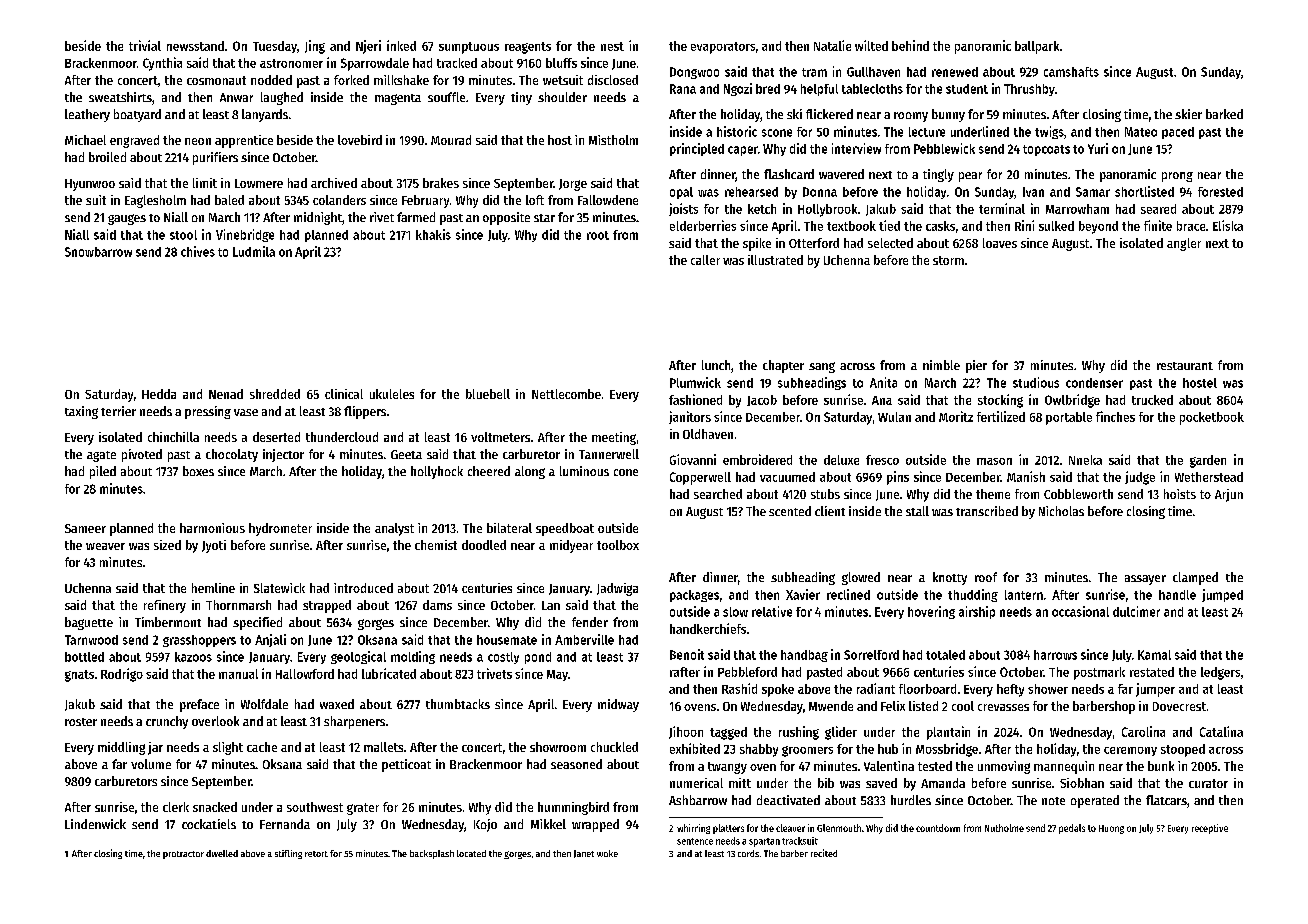  What do you see at coordinates (238, 674) in the image?
I see `manual` at bounding box center [238, 674].
